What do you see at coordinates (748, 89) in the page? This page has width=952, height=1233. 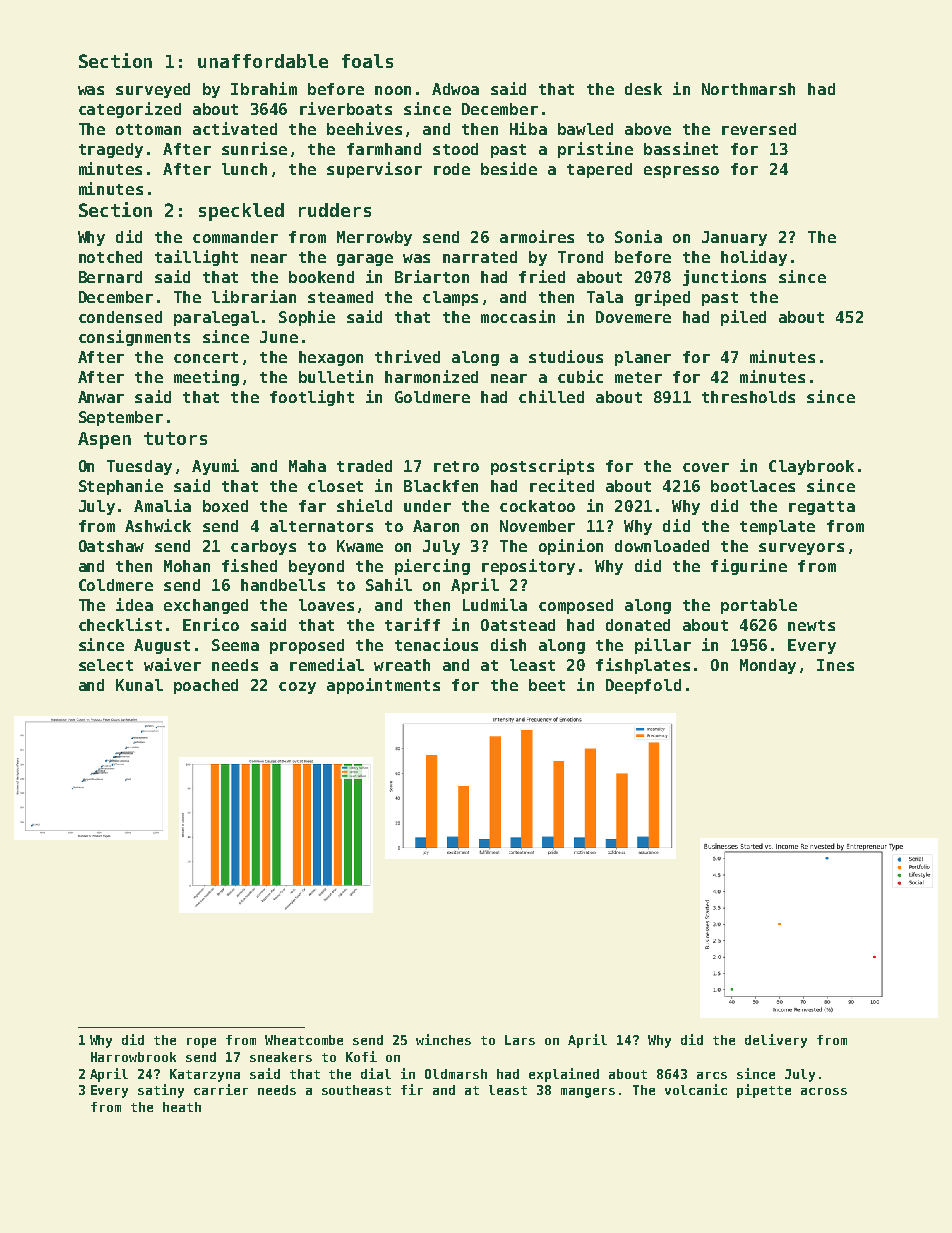 I see `Northmarsh` at bounding box center [748, 89].
